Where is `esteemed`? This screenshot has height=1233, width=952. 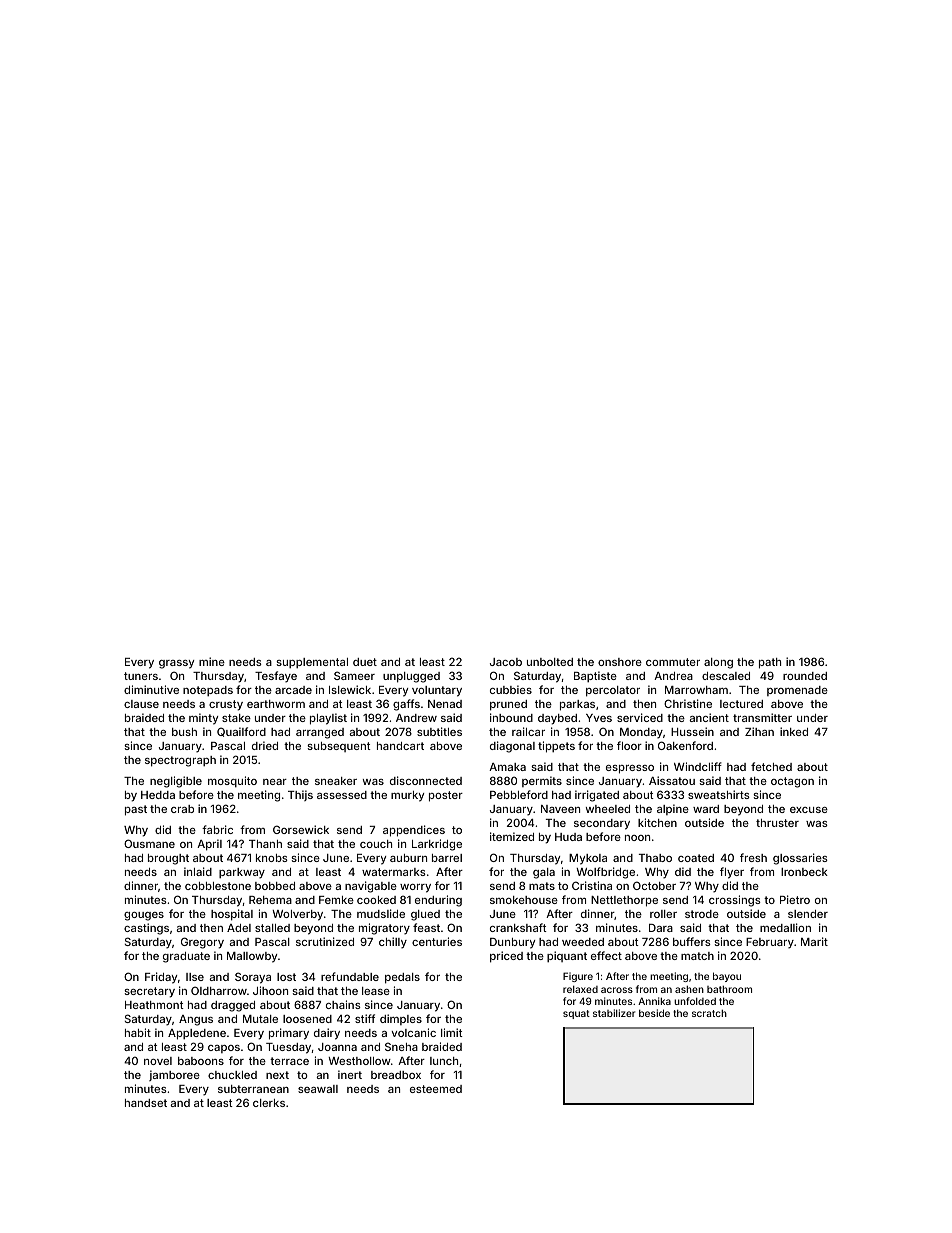 esteemed is located at coordinates (436, 1089).
